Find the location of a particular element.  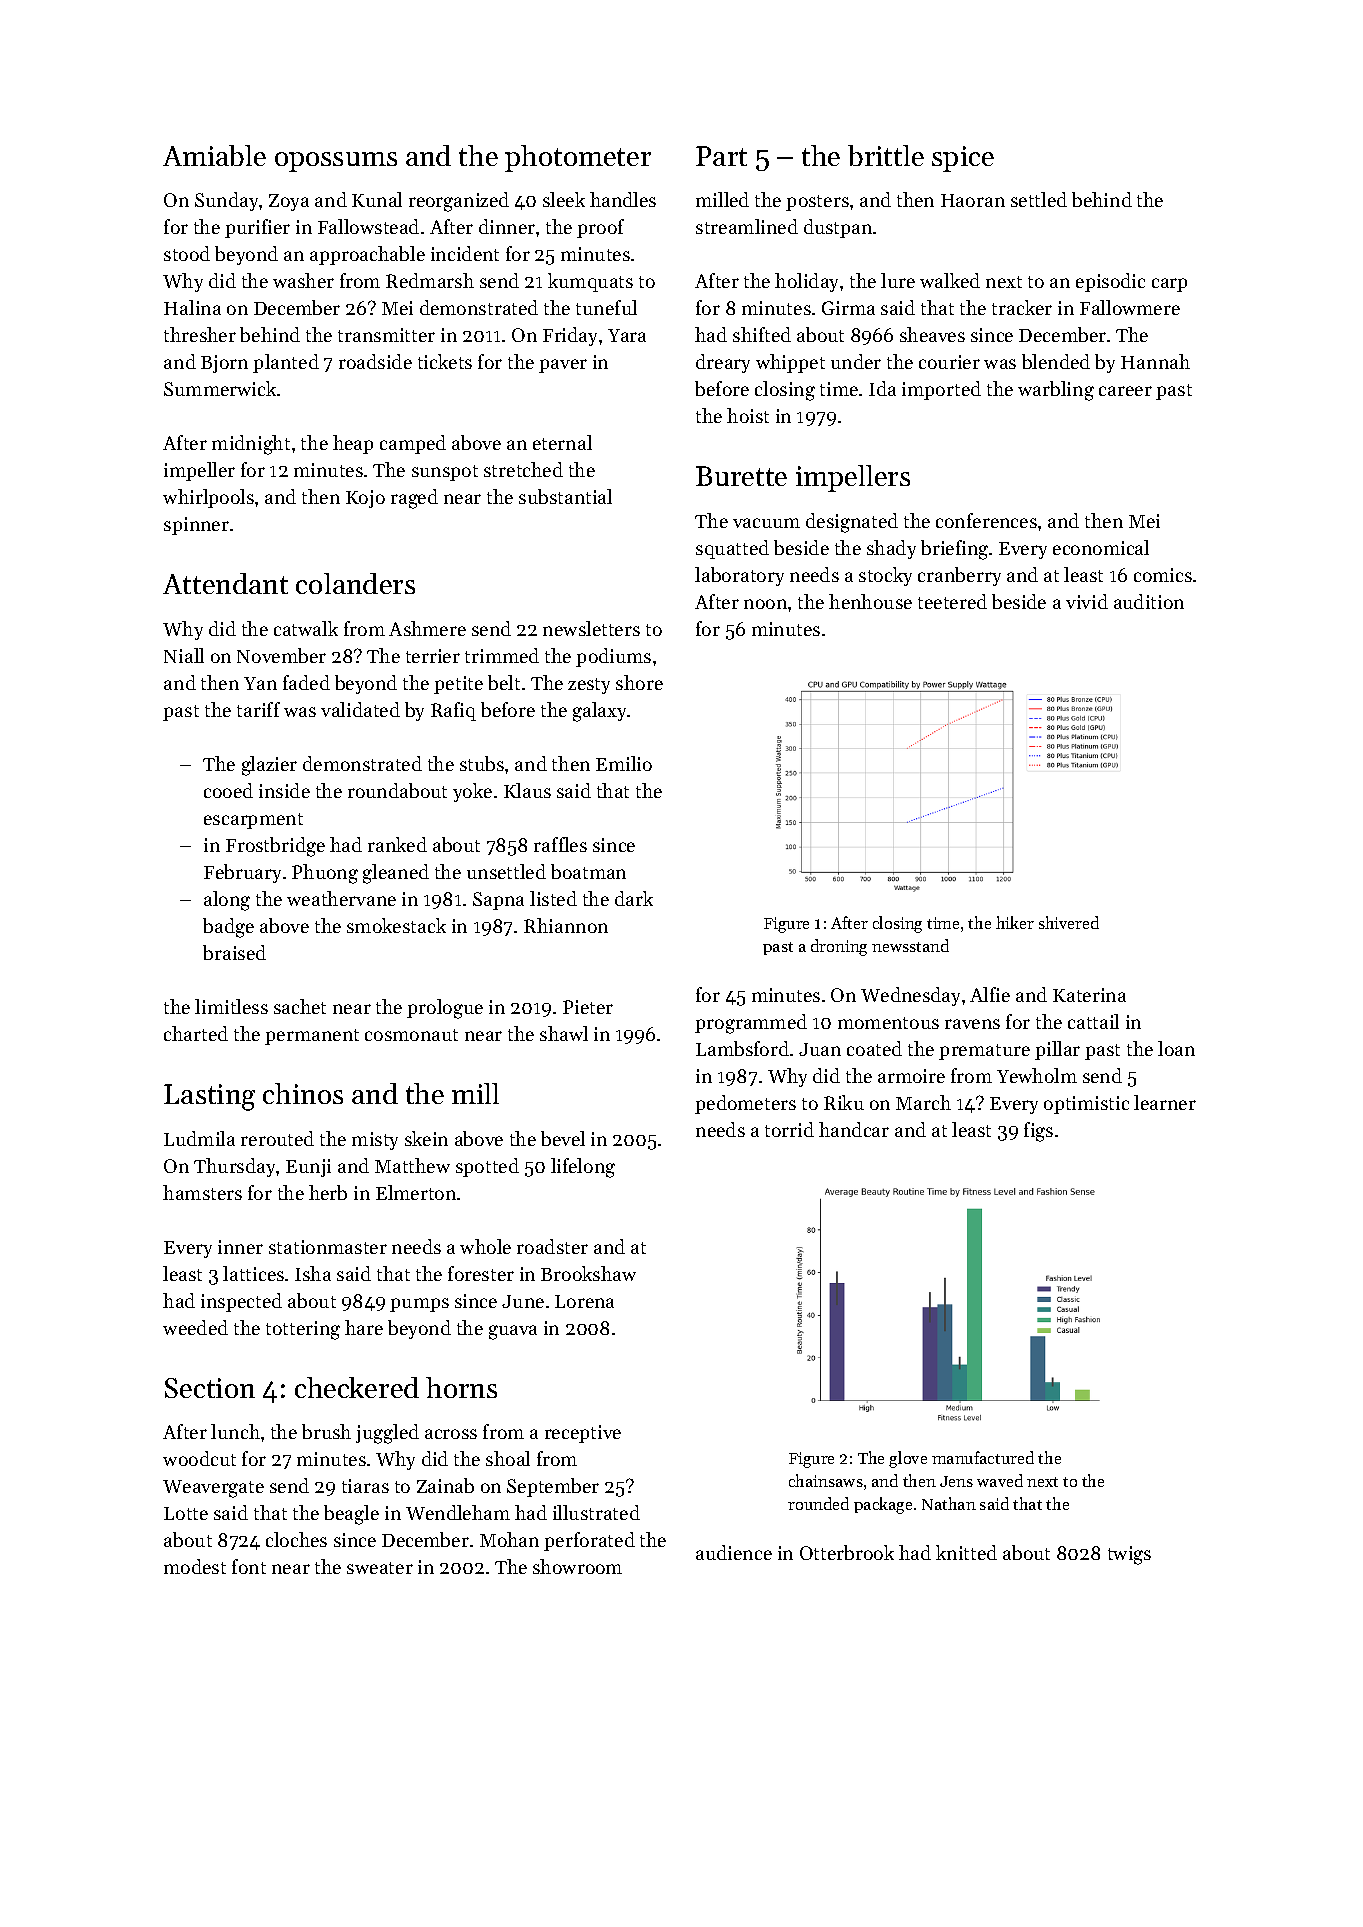

opossums is located at coordinates (336, 162).
